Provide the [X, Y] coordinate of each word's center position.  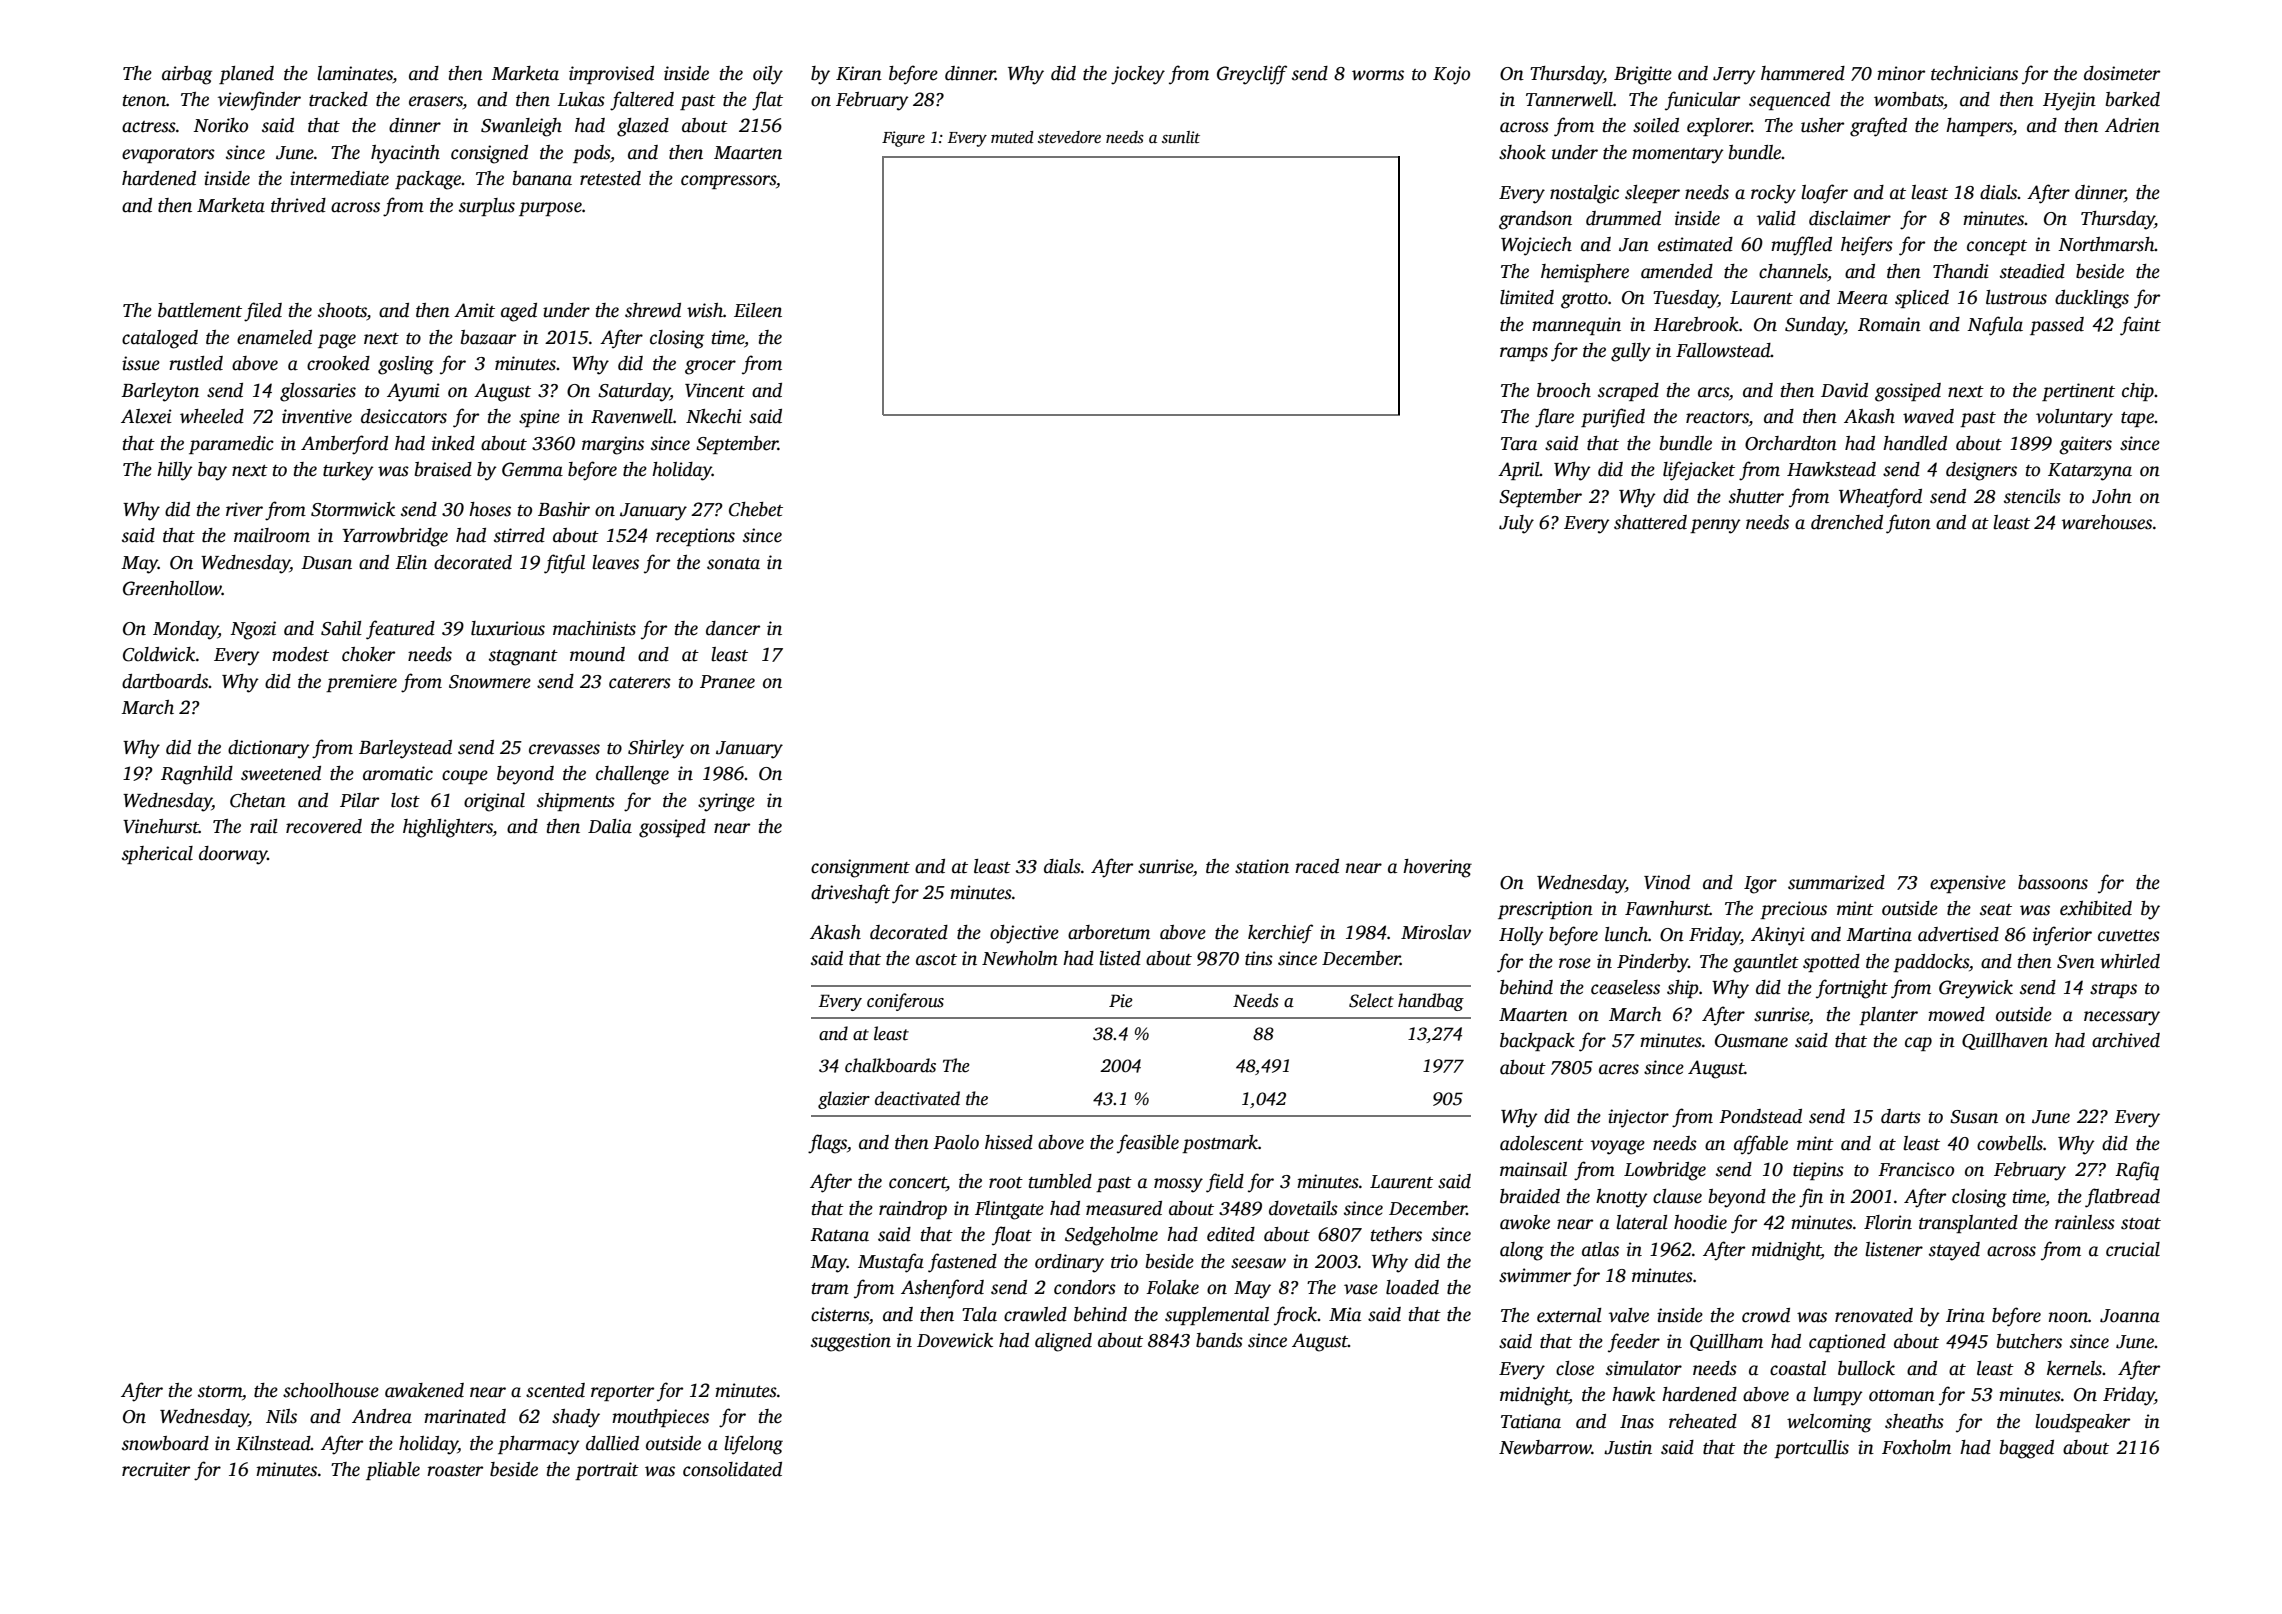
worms [1378, 75]
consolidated [732, 1469]
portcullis [1811, 1449]
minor [1901, 73]
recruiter [156, 1469]
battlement [200, 310]
